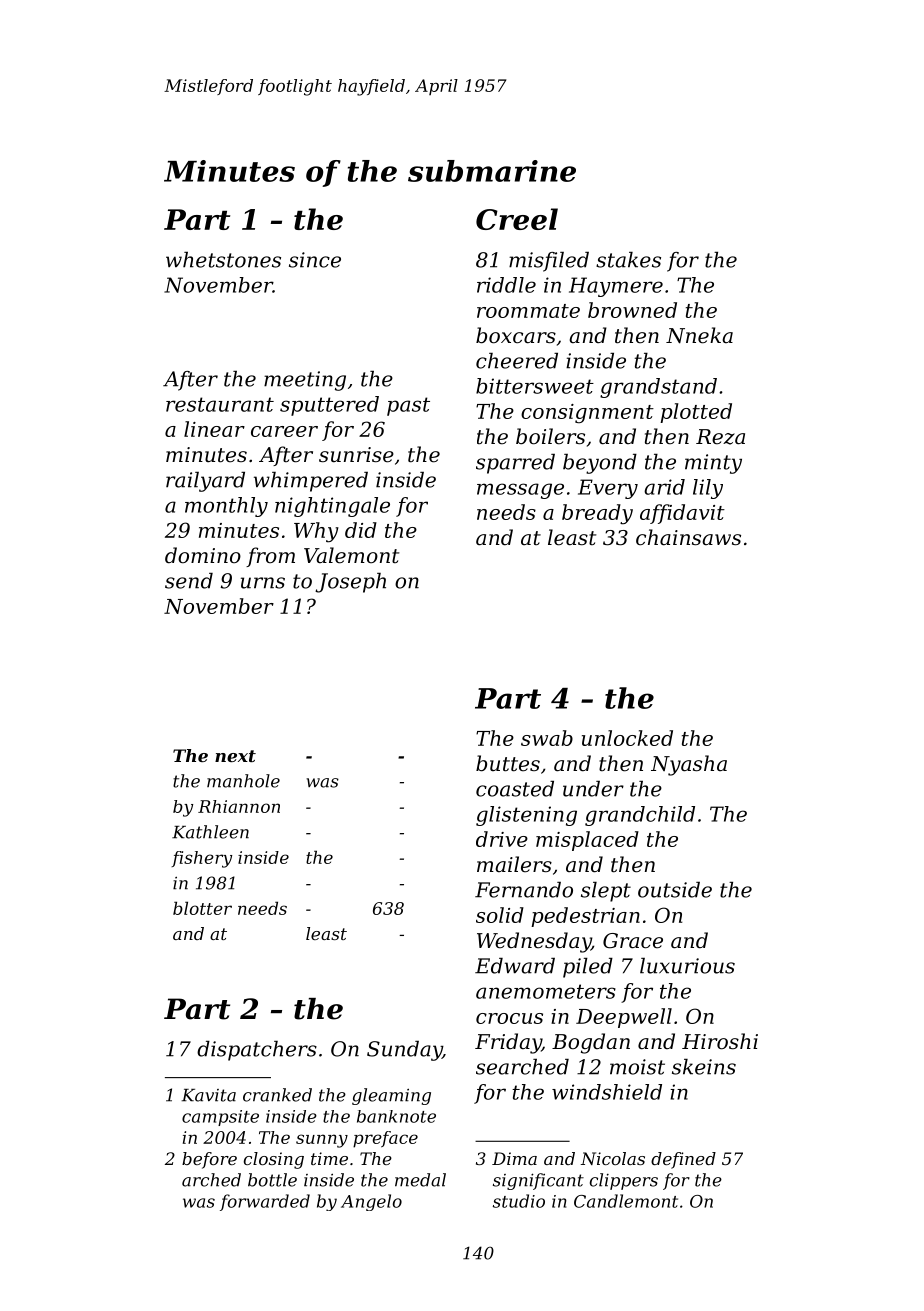  What do you see at coordinates (265, 1202) in the image?
I see `forwarded` at bounding box center [265, 1202].
